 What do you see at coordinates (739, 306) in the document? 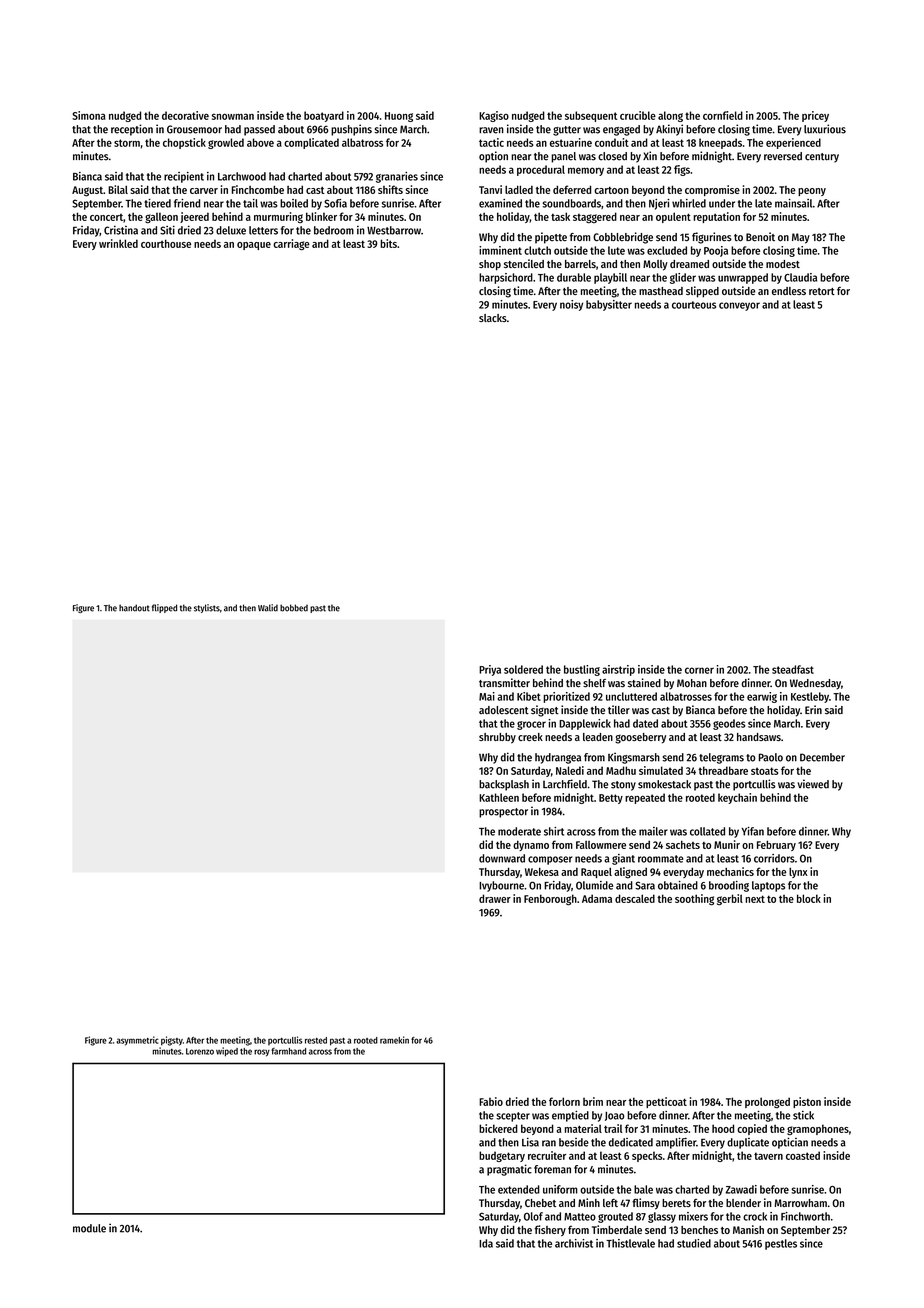
I see `conveyor` at bounding box center [739, 306].
